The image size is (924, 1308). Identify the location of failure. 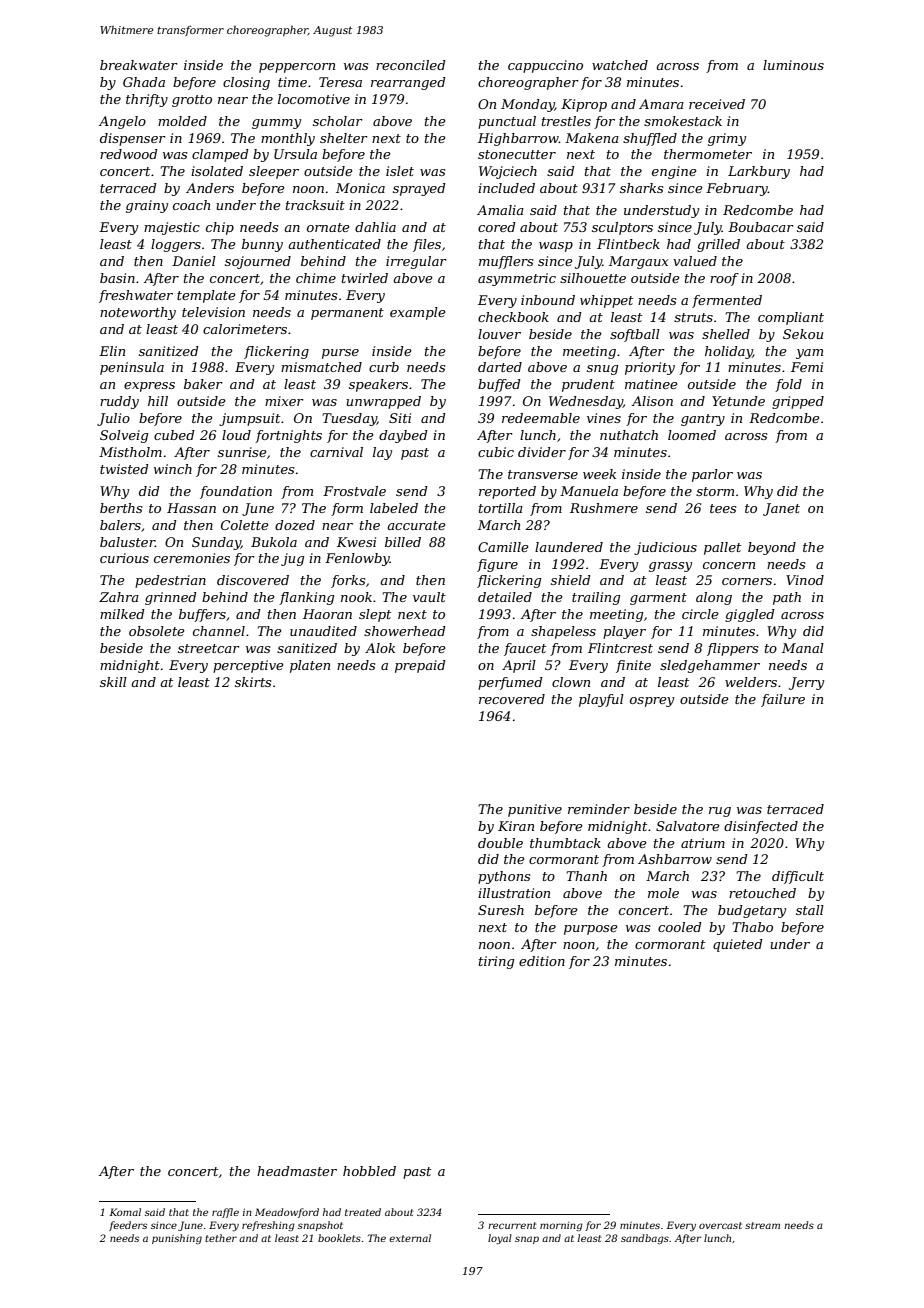
(783, 700).
